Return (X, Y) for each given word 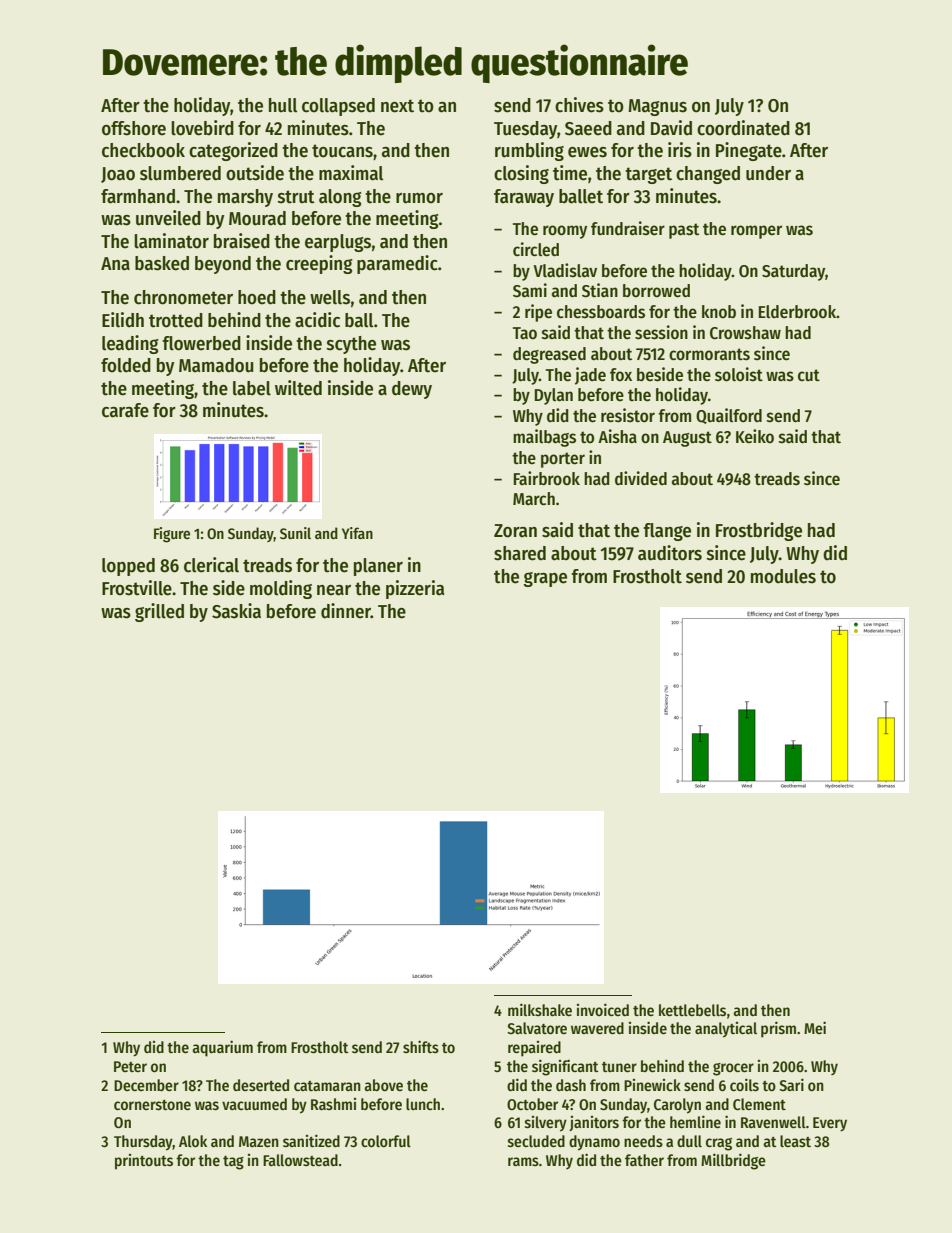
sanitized (311, 1141)
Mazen (259, 1142)
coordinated (743, 128)
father (644, 1160)
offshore (134, 128)
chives (579, 105)
